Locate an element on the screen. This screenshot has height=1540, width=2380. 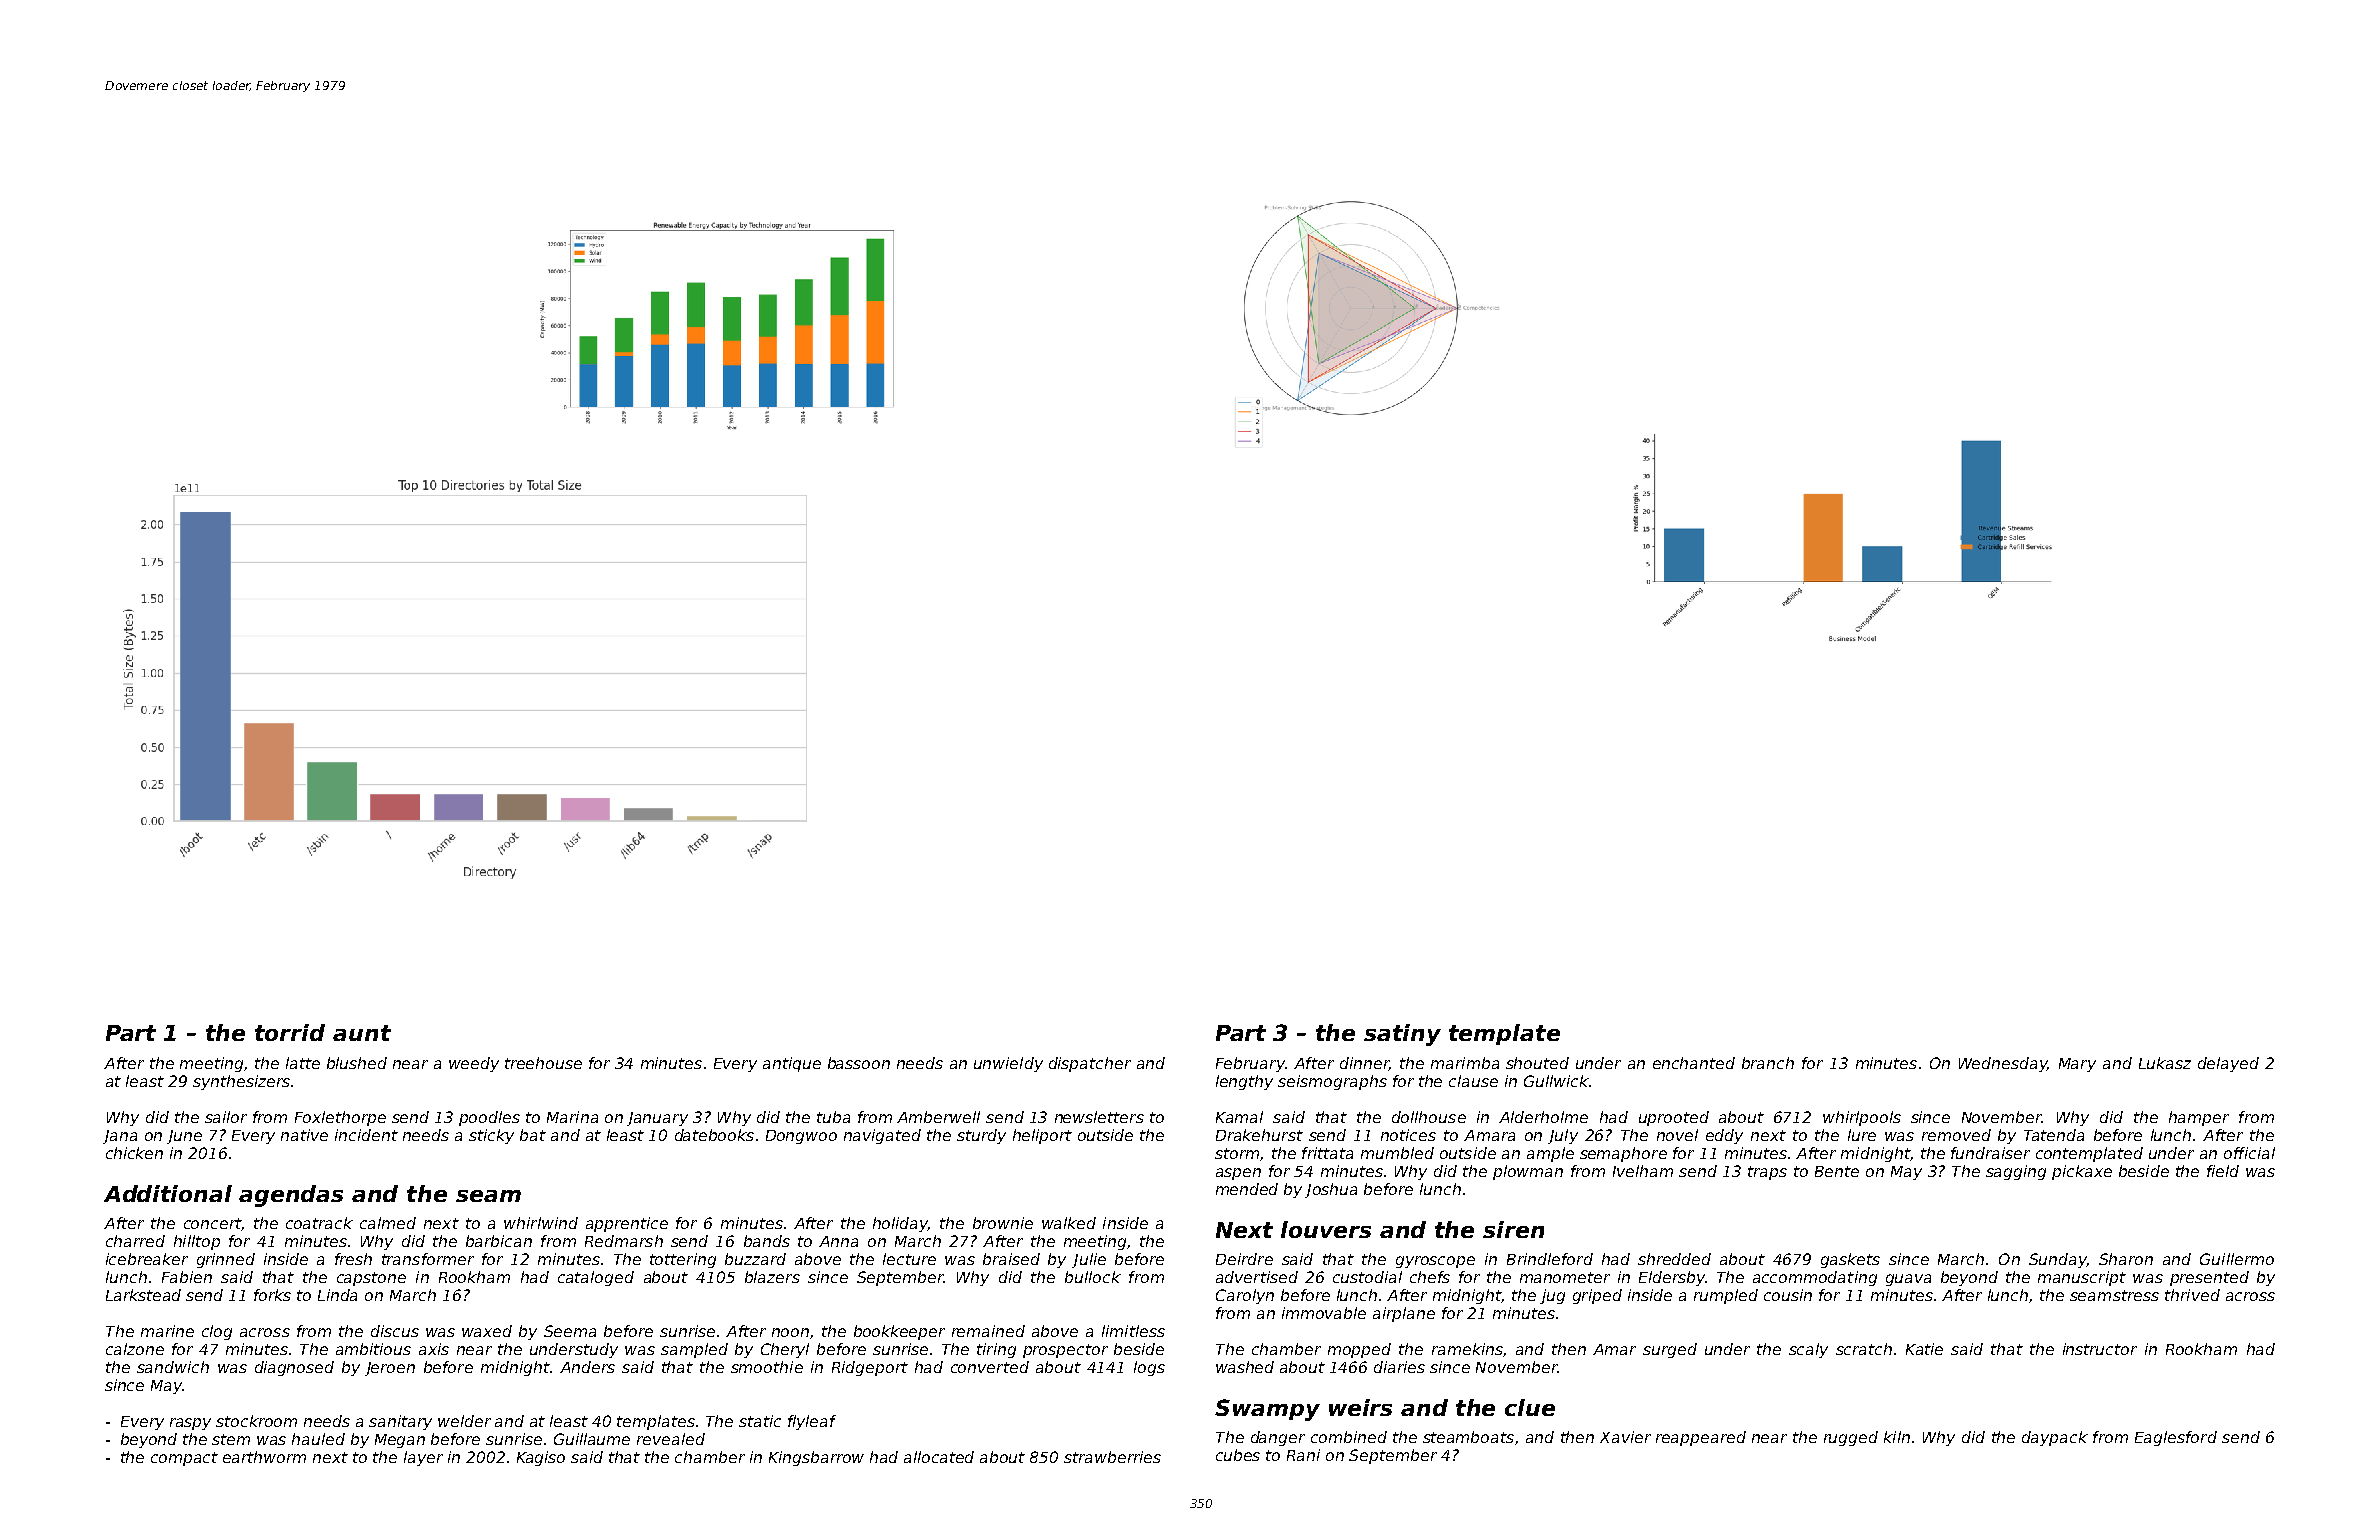
newsletters is located at coordinates (1099, 1117).
